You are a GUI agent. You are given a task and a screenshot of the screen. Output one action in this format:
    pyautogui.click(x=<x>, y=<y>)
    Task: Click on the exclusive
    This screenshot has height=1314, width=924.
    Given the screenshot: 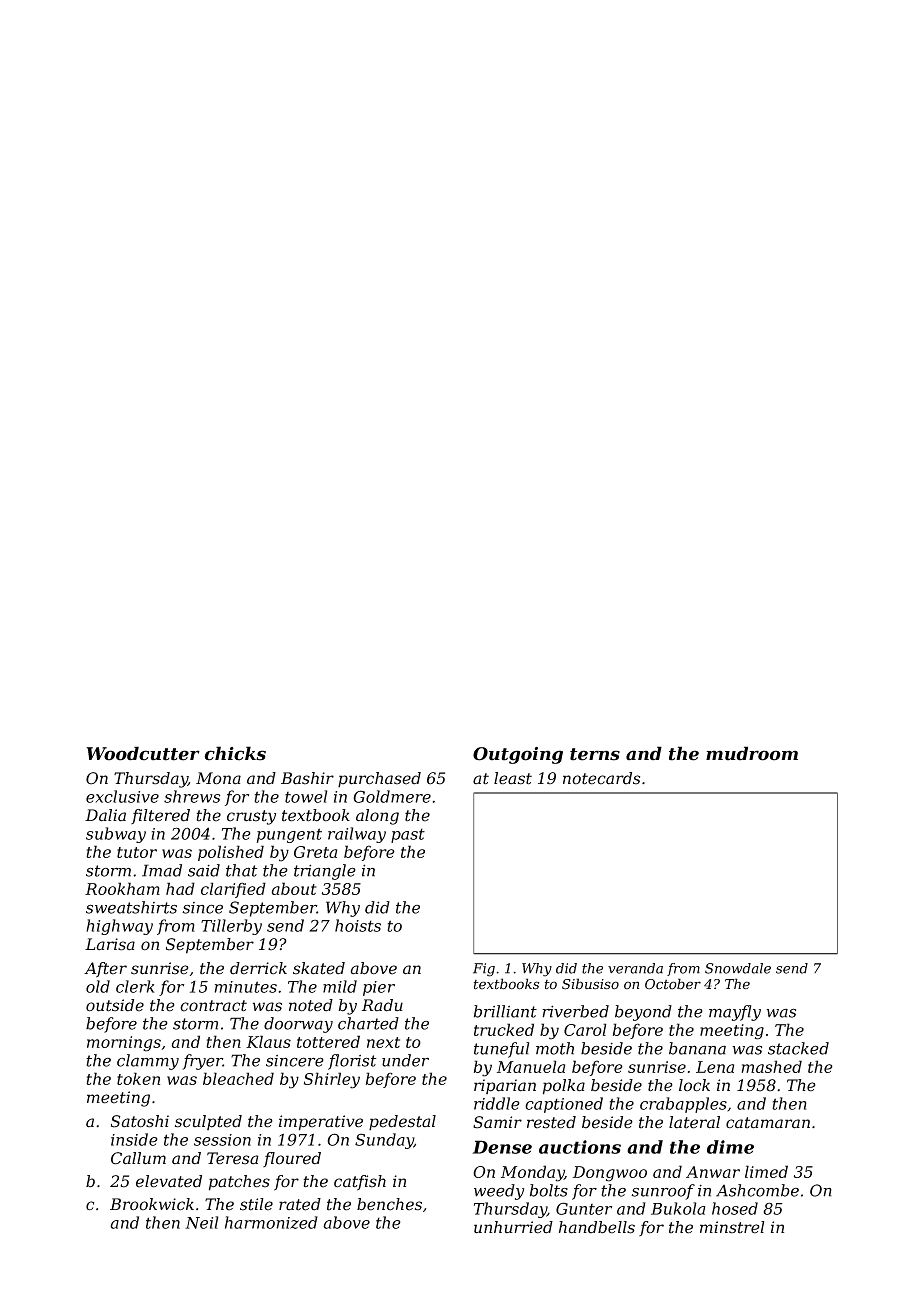 What is the action you would take?
    pyautogui.click(x=122, y=796)
